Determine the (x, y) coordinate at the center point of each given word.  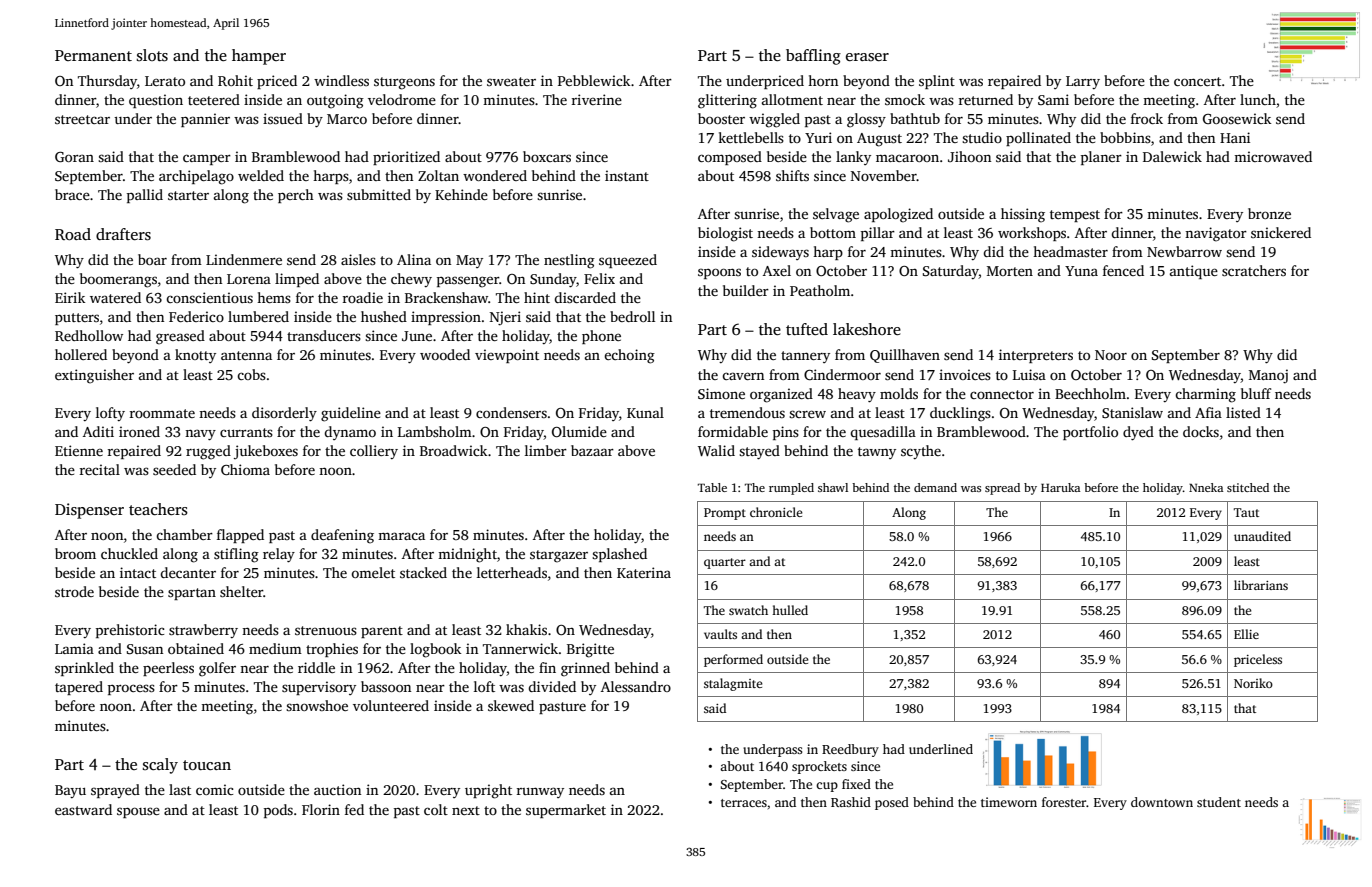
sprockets (819, 767)
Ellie (1246, 634)
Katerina (644, 572)
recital (100, 469)
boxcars (547, 156)
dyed (1138, 433)
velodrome (402, 99)
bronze (1269, 213)
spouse (138, 812)
